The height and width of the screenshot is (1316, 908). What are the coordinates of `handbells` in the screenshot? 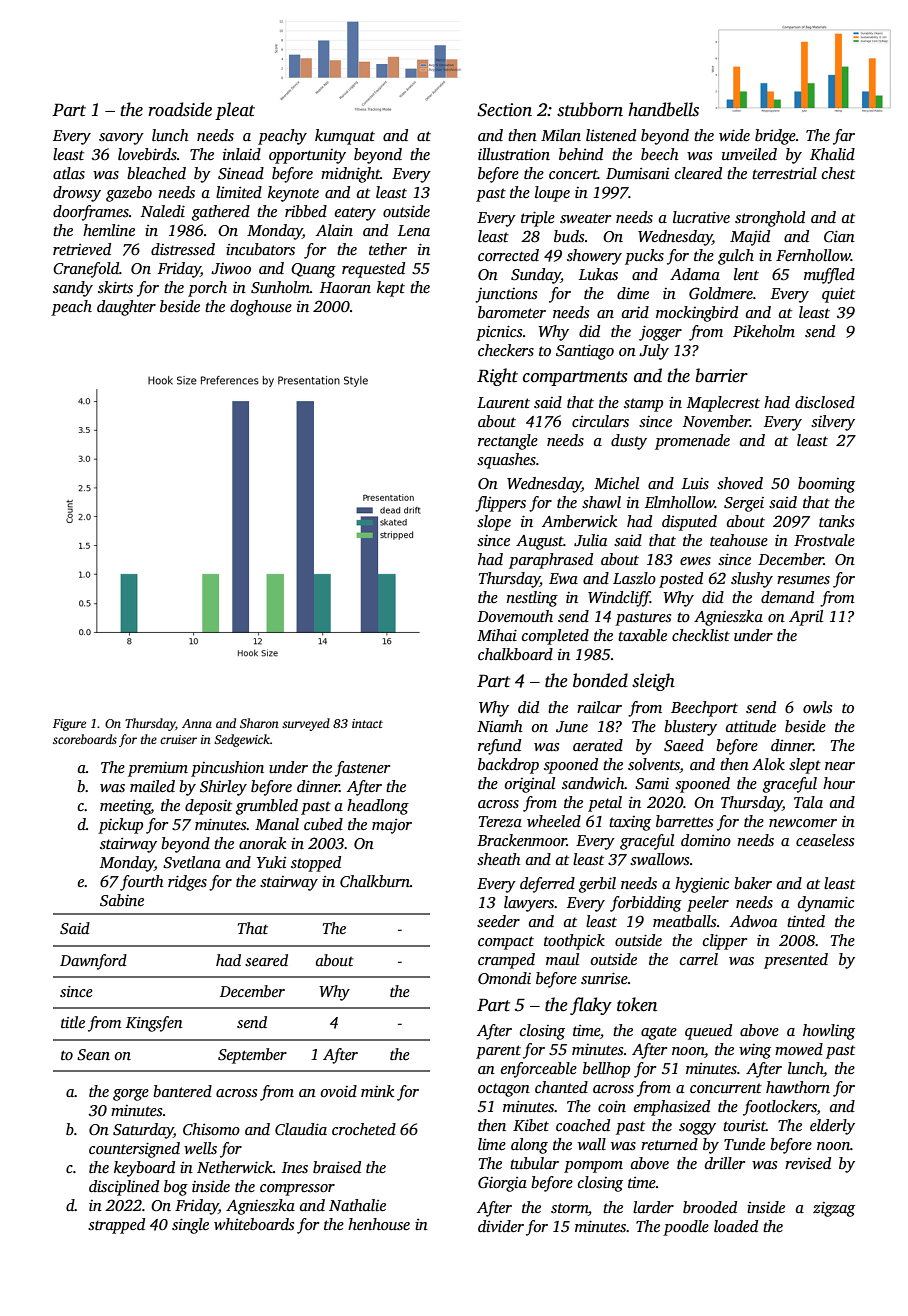 It's located at (663, 109).
